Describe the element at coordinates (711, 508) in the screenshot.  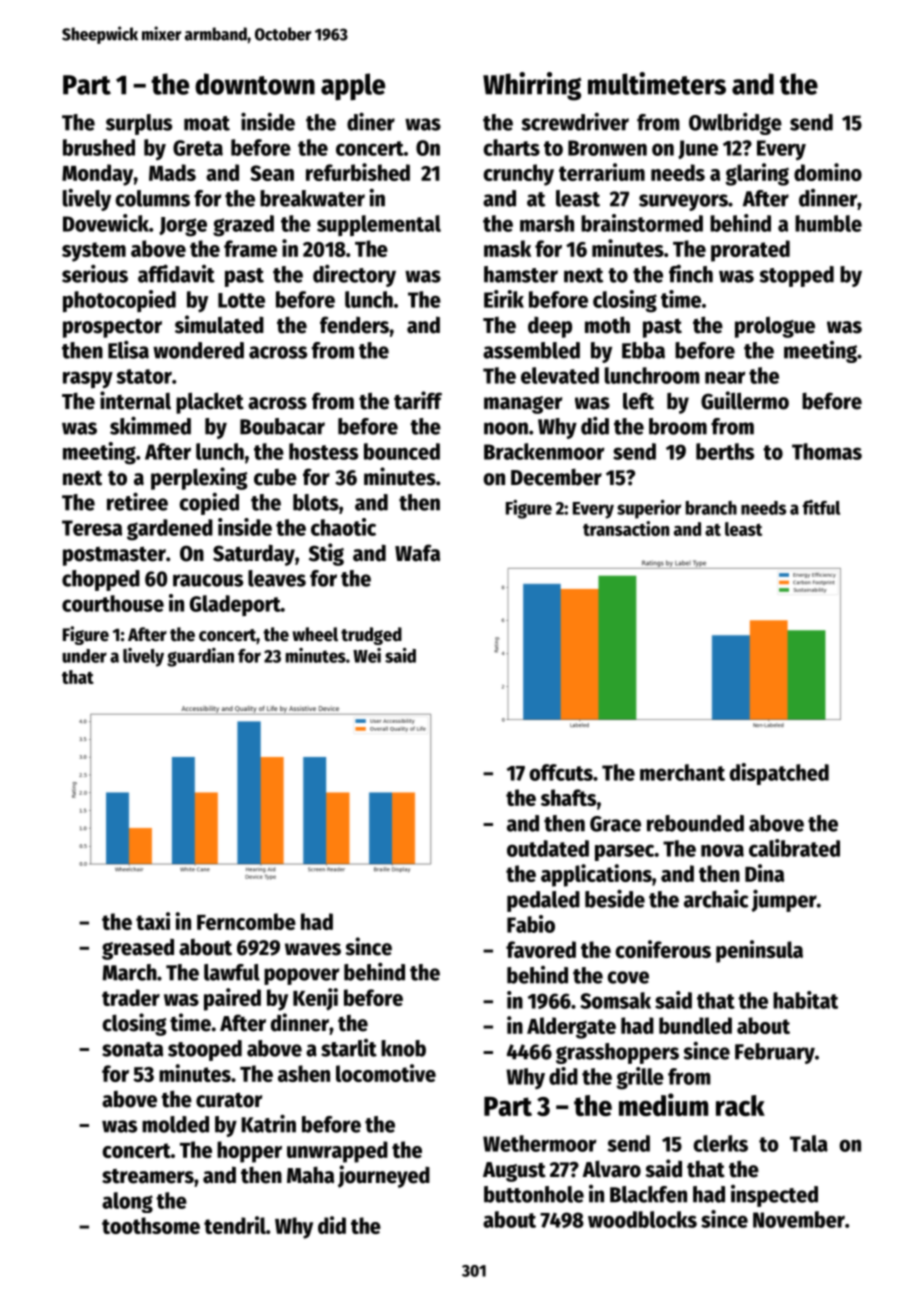
I see `branch` at that location.
